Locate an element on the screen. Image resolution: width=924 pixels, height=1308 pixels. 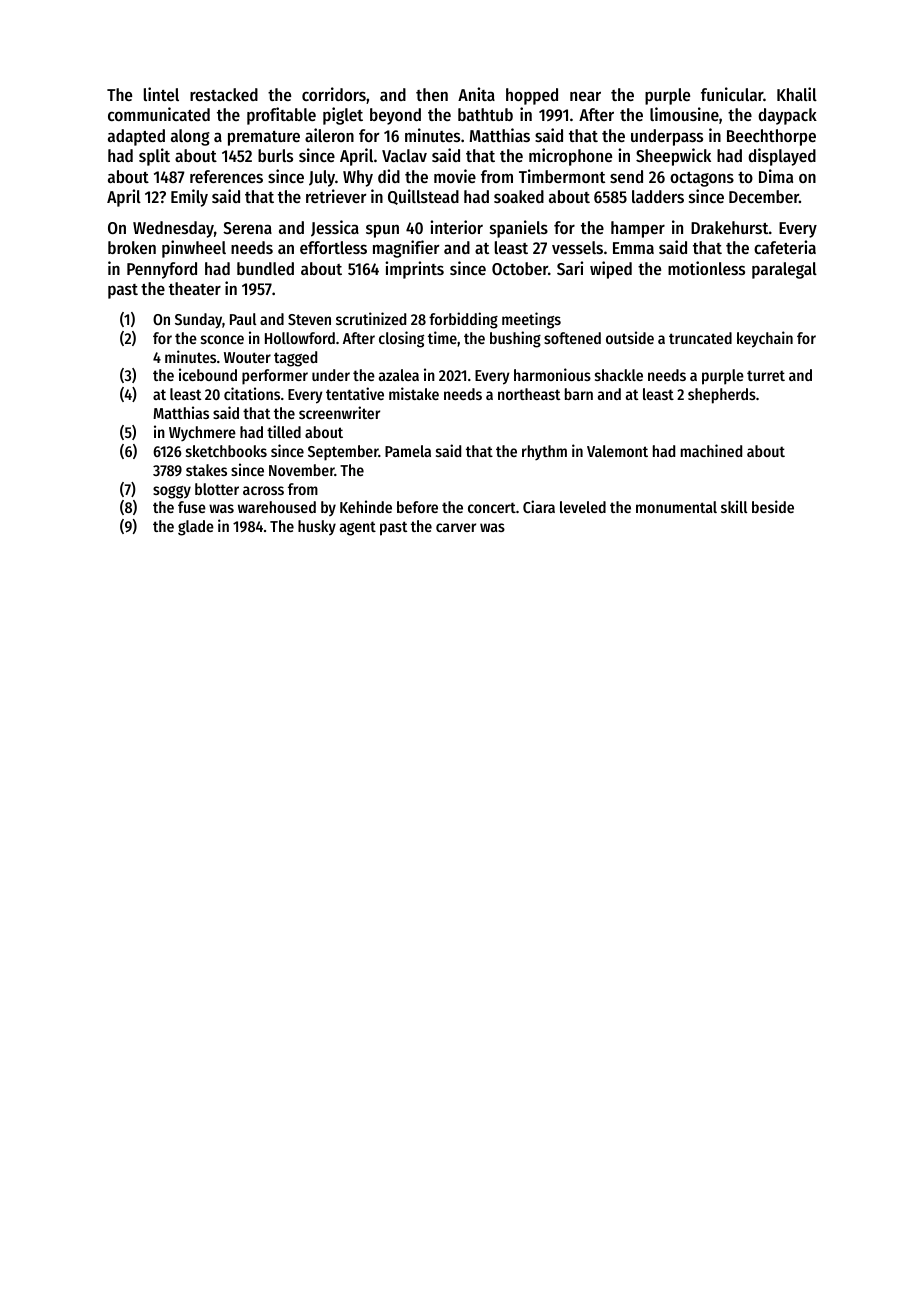
agent is located at coordinates (358, 528).
